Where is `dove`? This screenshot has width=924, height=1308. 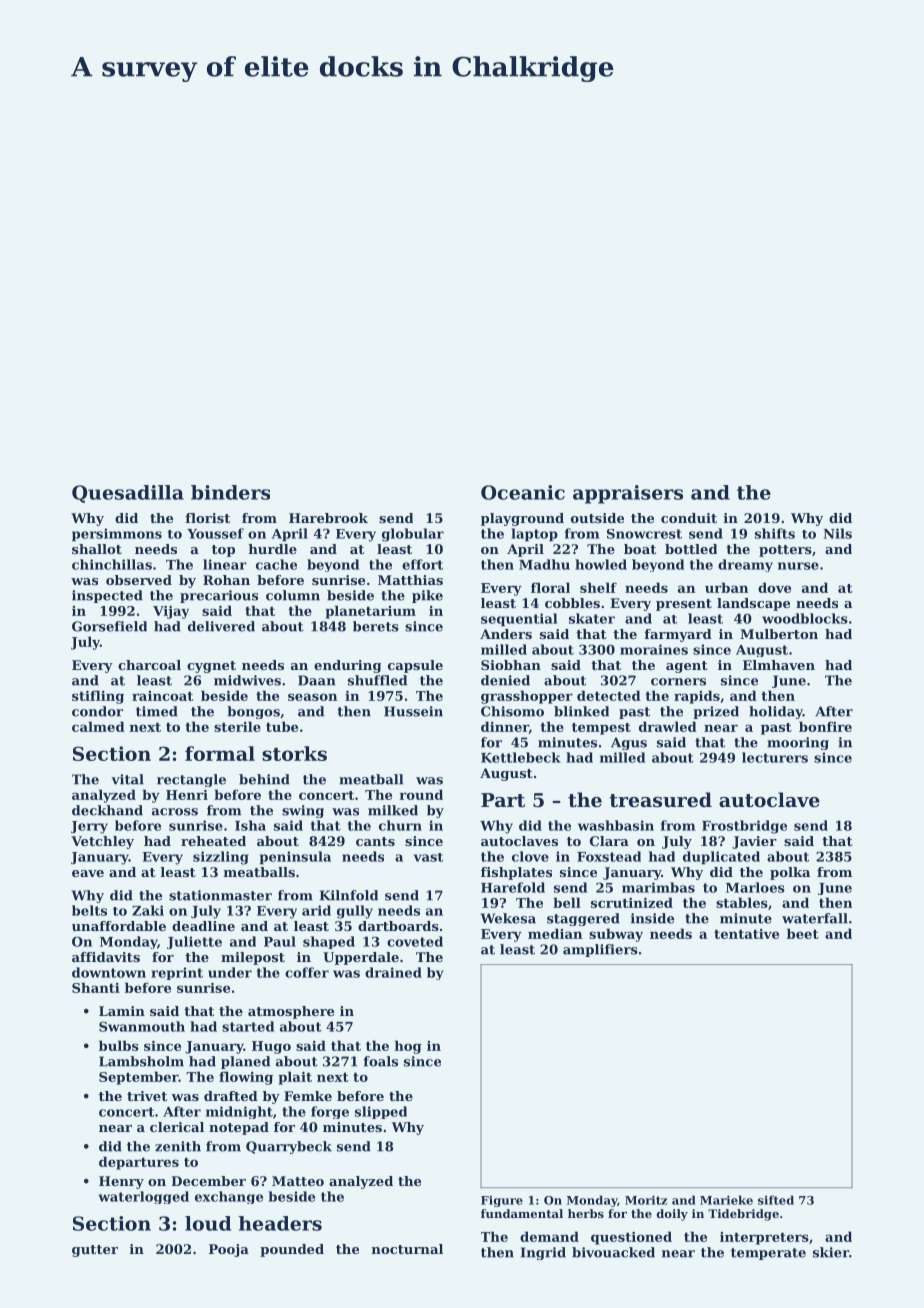
dove is located at coordinates (774, 587).
